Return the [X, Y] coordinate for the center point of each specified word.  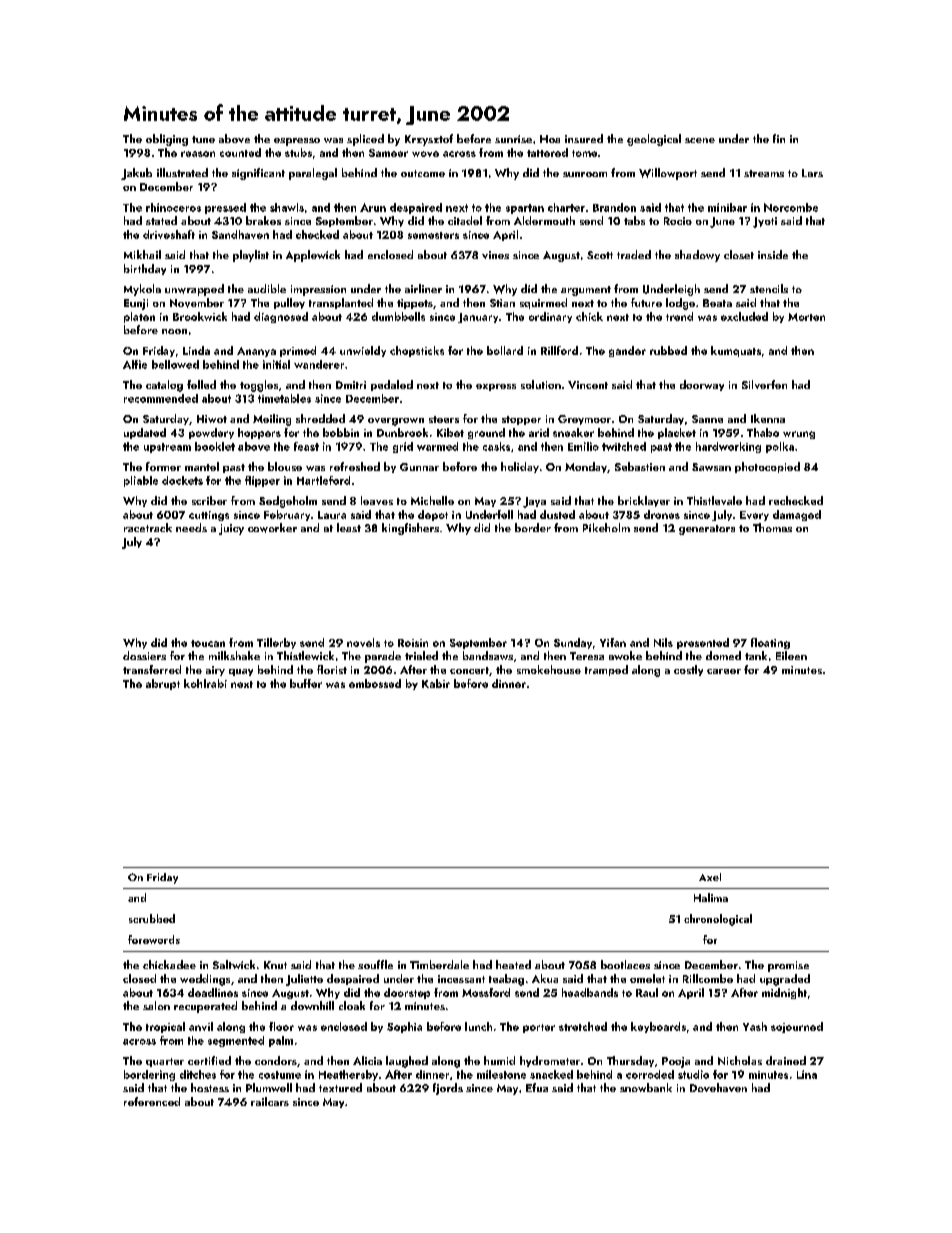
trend [679, 316]
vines [495, 255]
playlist [251, 256]
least [349, 527]
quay [241, 672]
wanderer [319, 364]
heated [513, 964]
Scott [600, 255]
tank [756, 655]
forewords [154, 939]
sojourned [797, 1027]
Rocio [678, 221]
